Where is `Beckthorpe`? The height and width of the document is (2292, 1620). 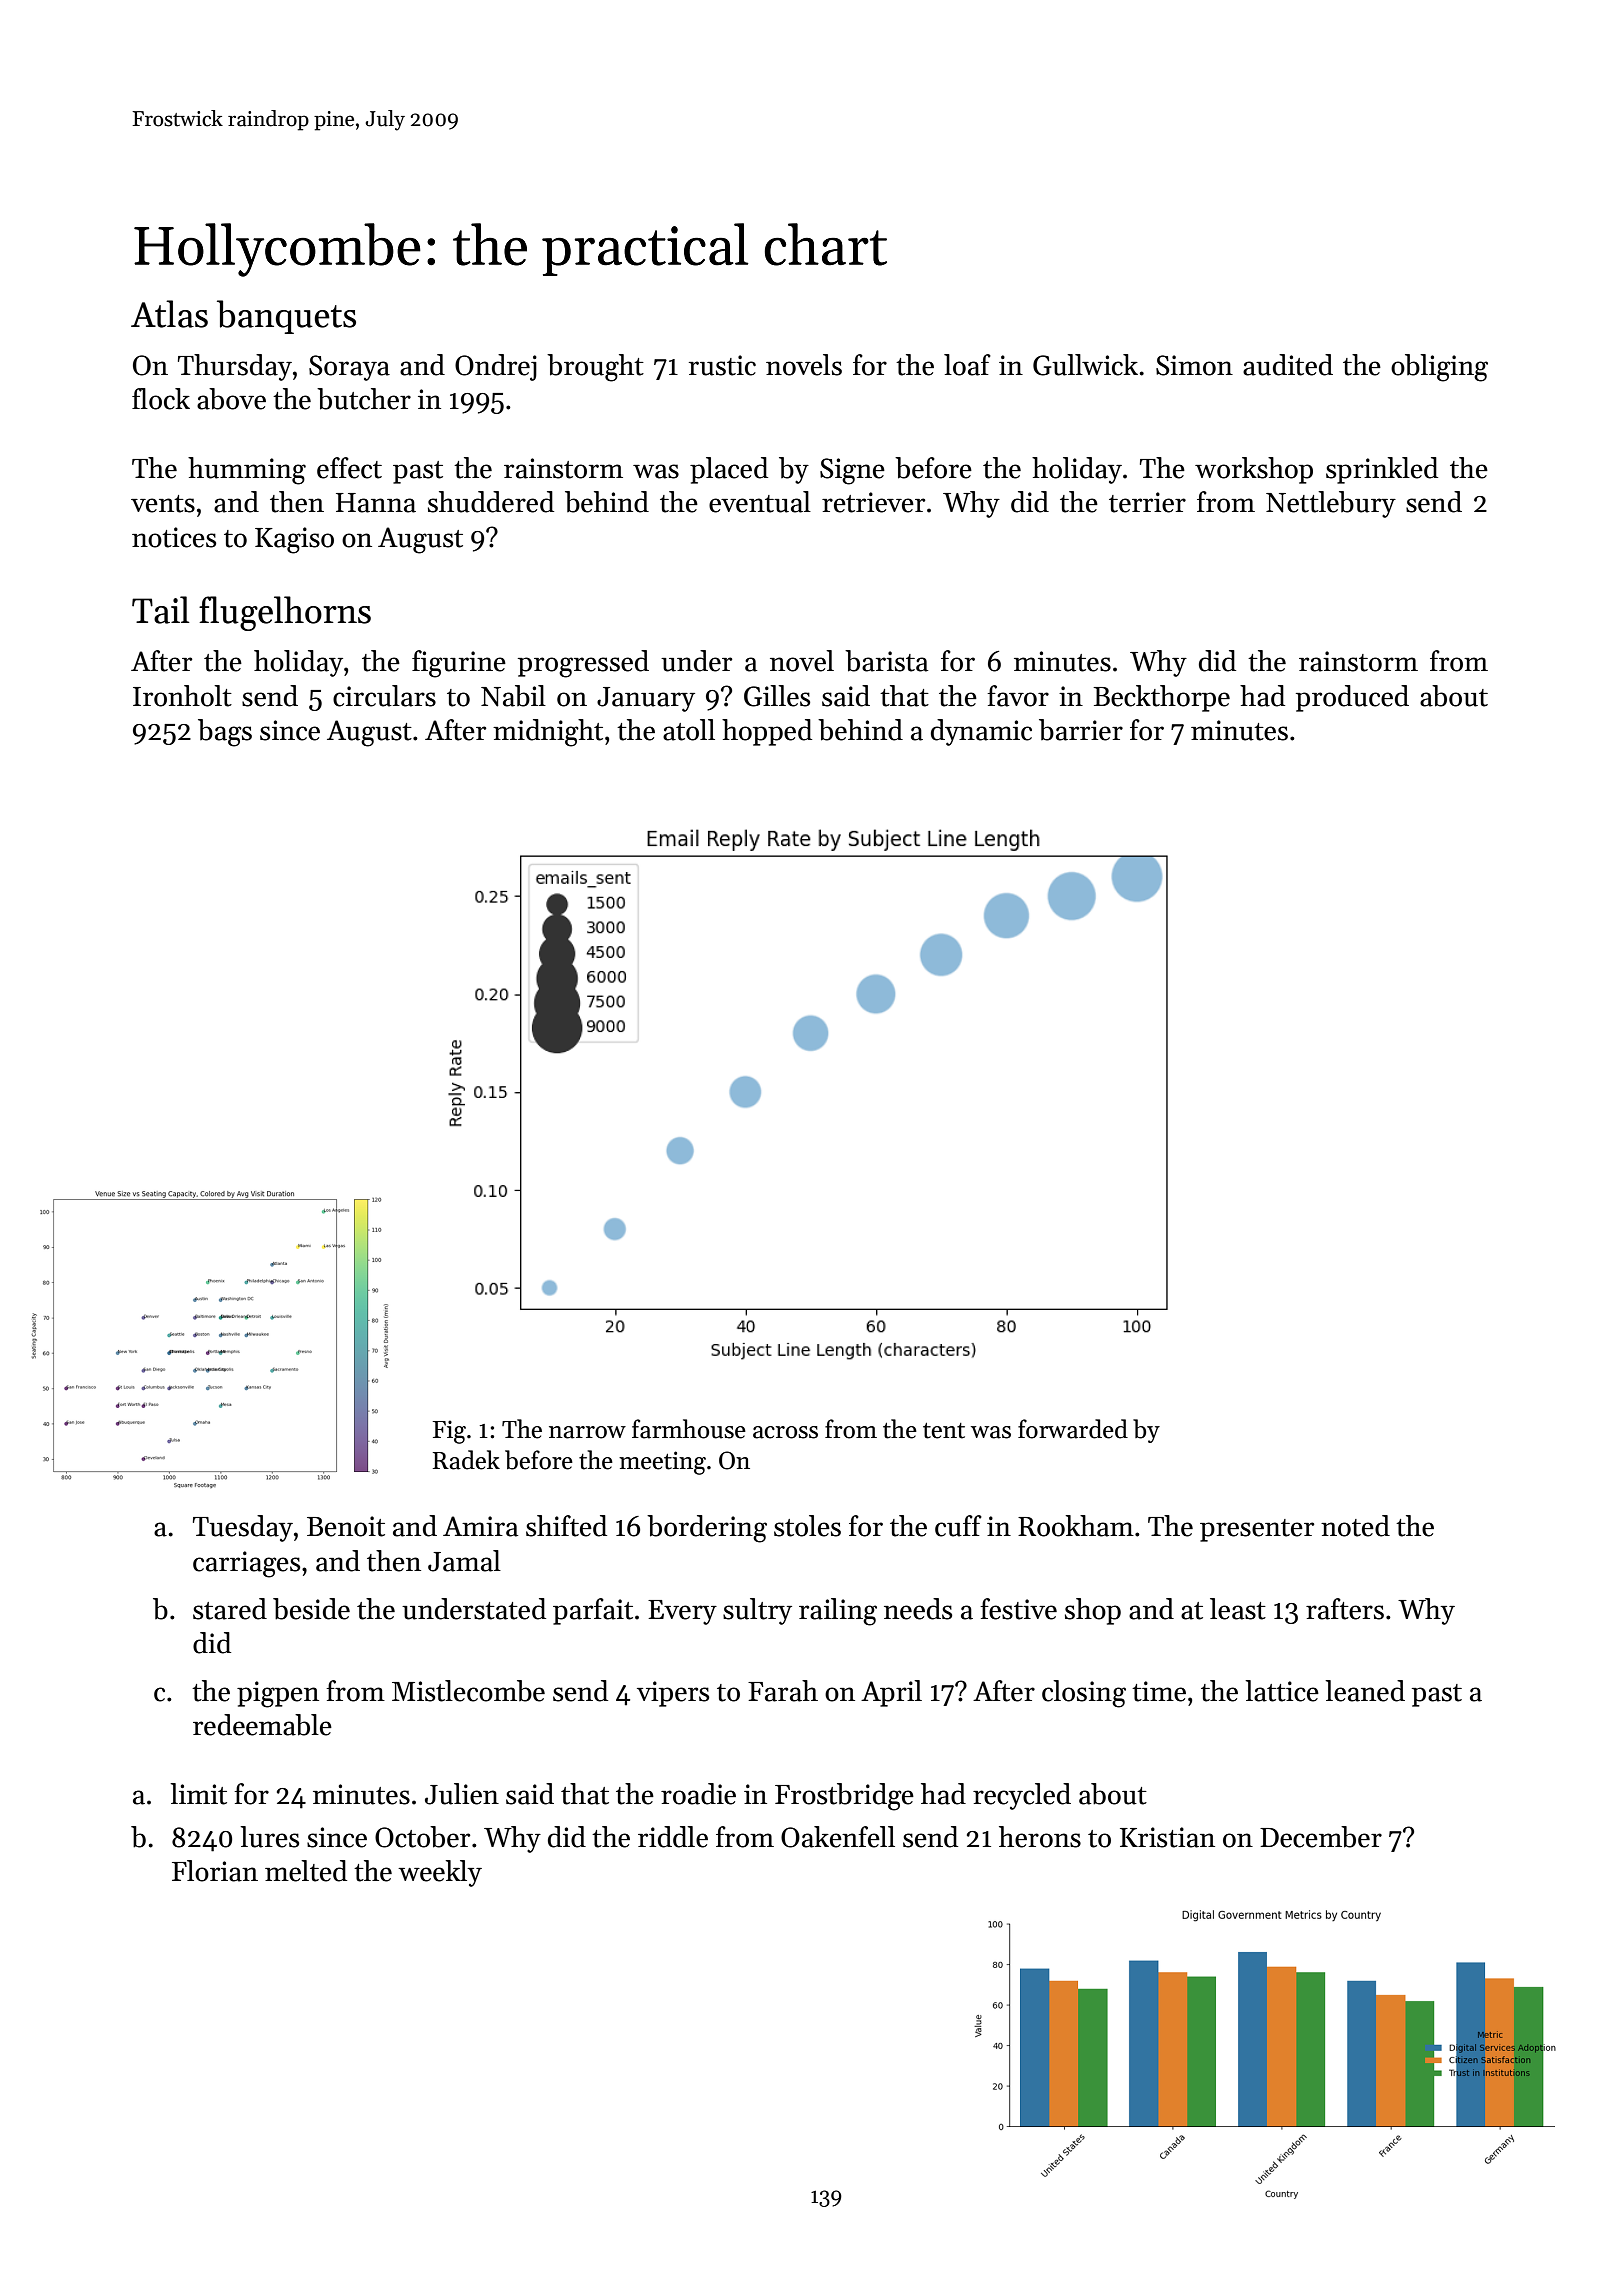
Beckthorpe is located at coordinates (1161, 698).
